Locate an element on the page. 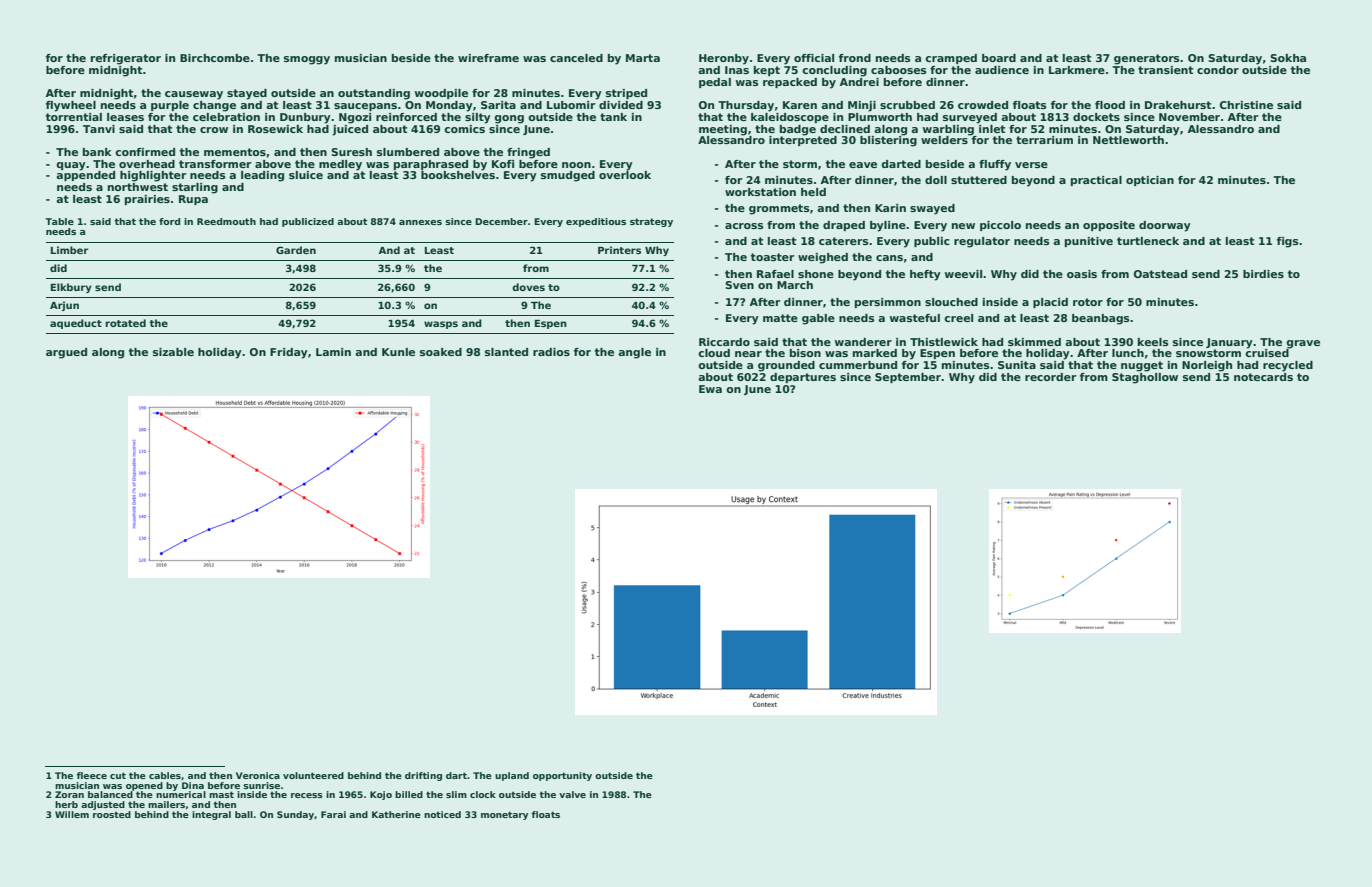 This document has height=887, width=1372. departures is located at coordinates (803, 378).
